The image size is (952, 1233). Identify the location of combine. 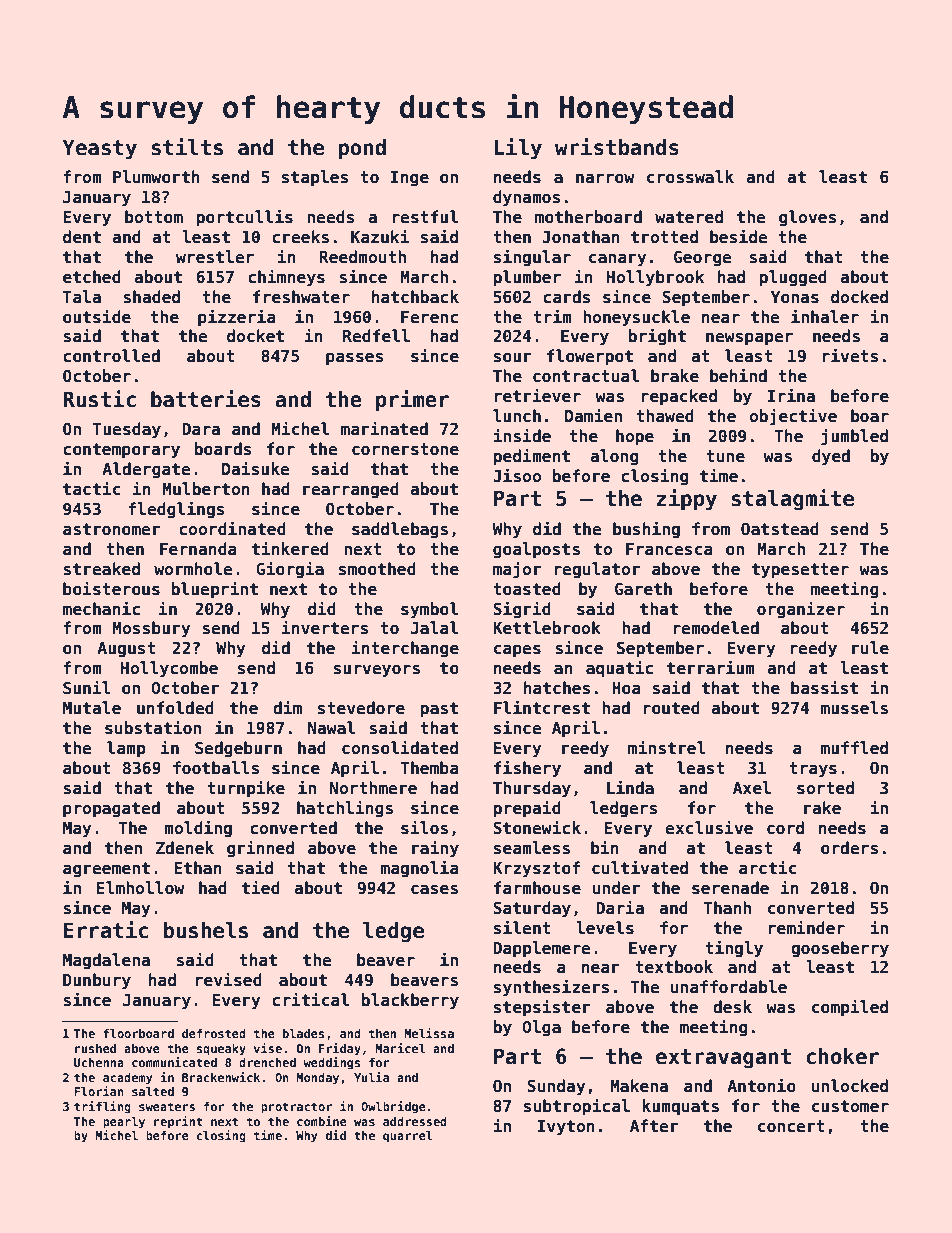
(322, 1121).
